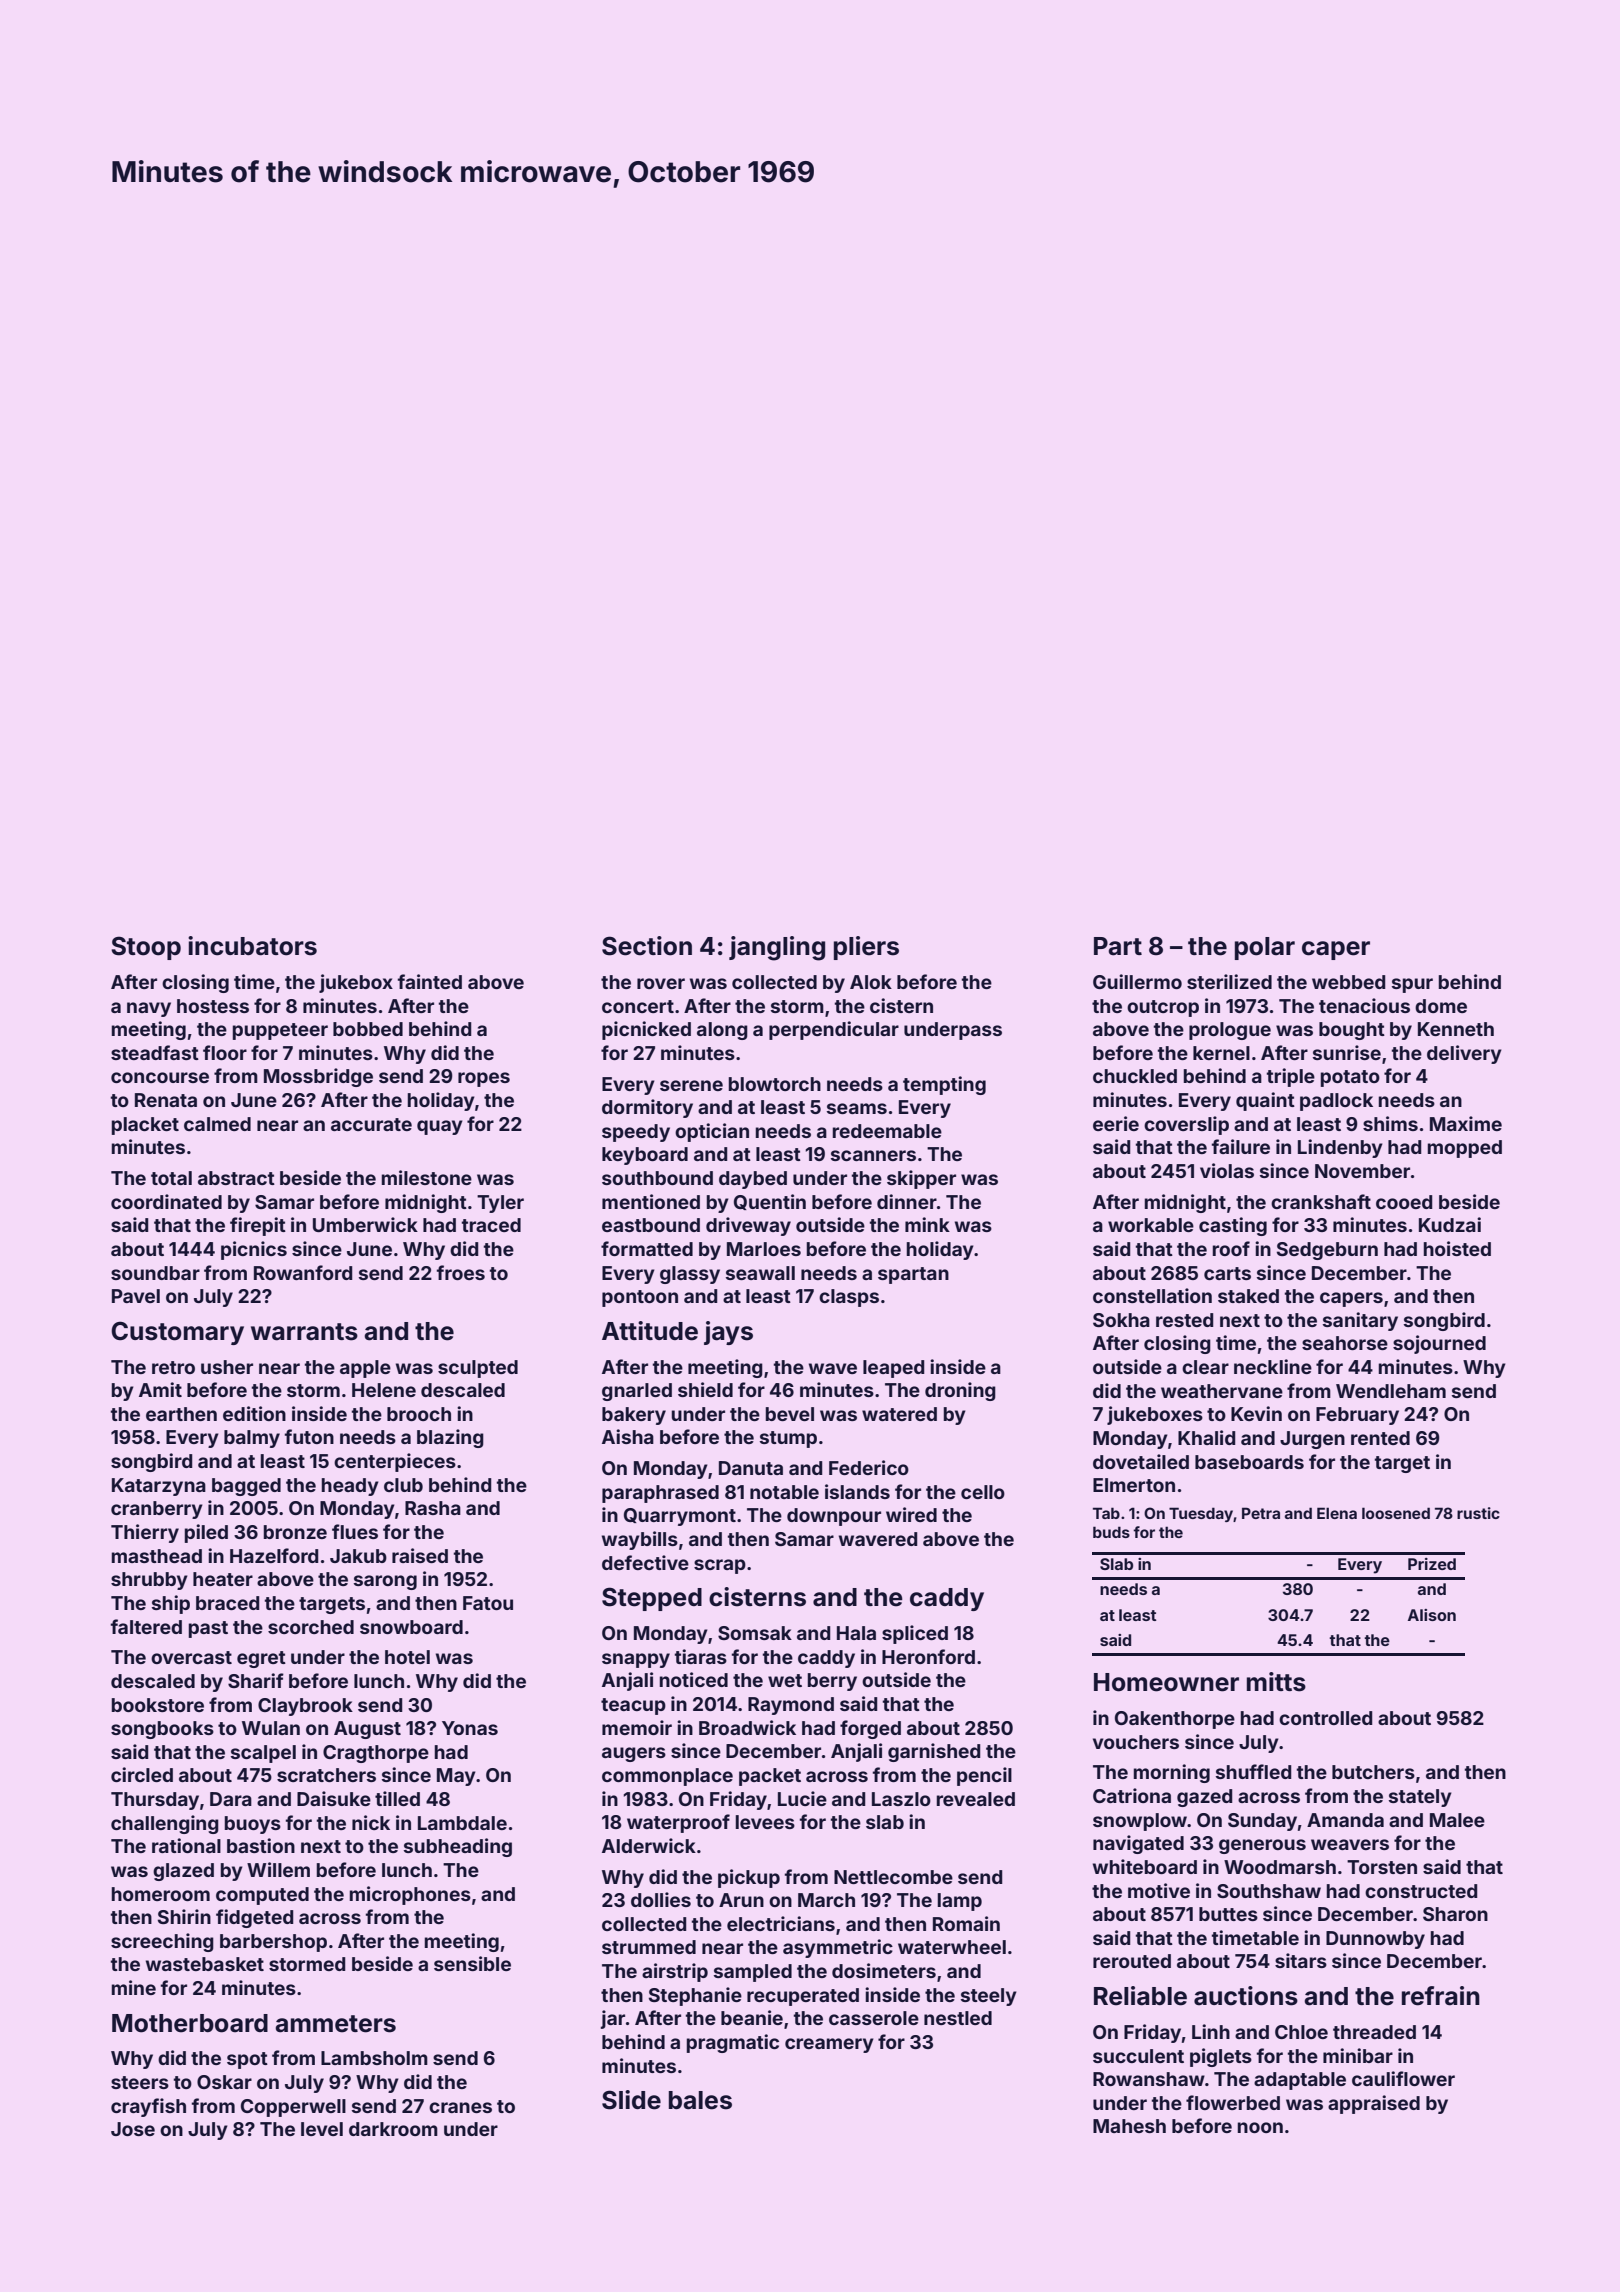 The image size is (1620, 2292). I want to click on noon, so click(1260, 2127).
